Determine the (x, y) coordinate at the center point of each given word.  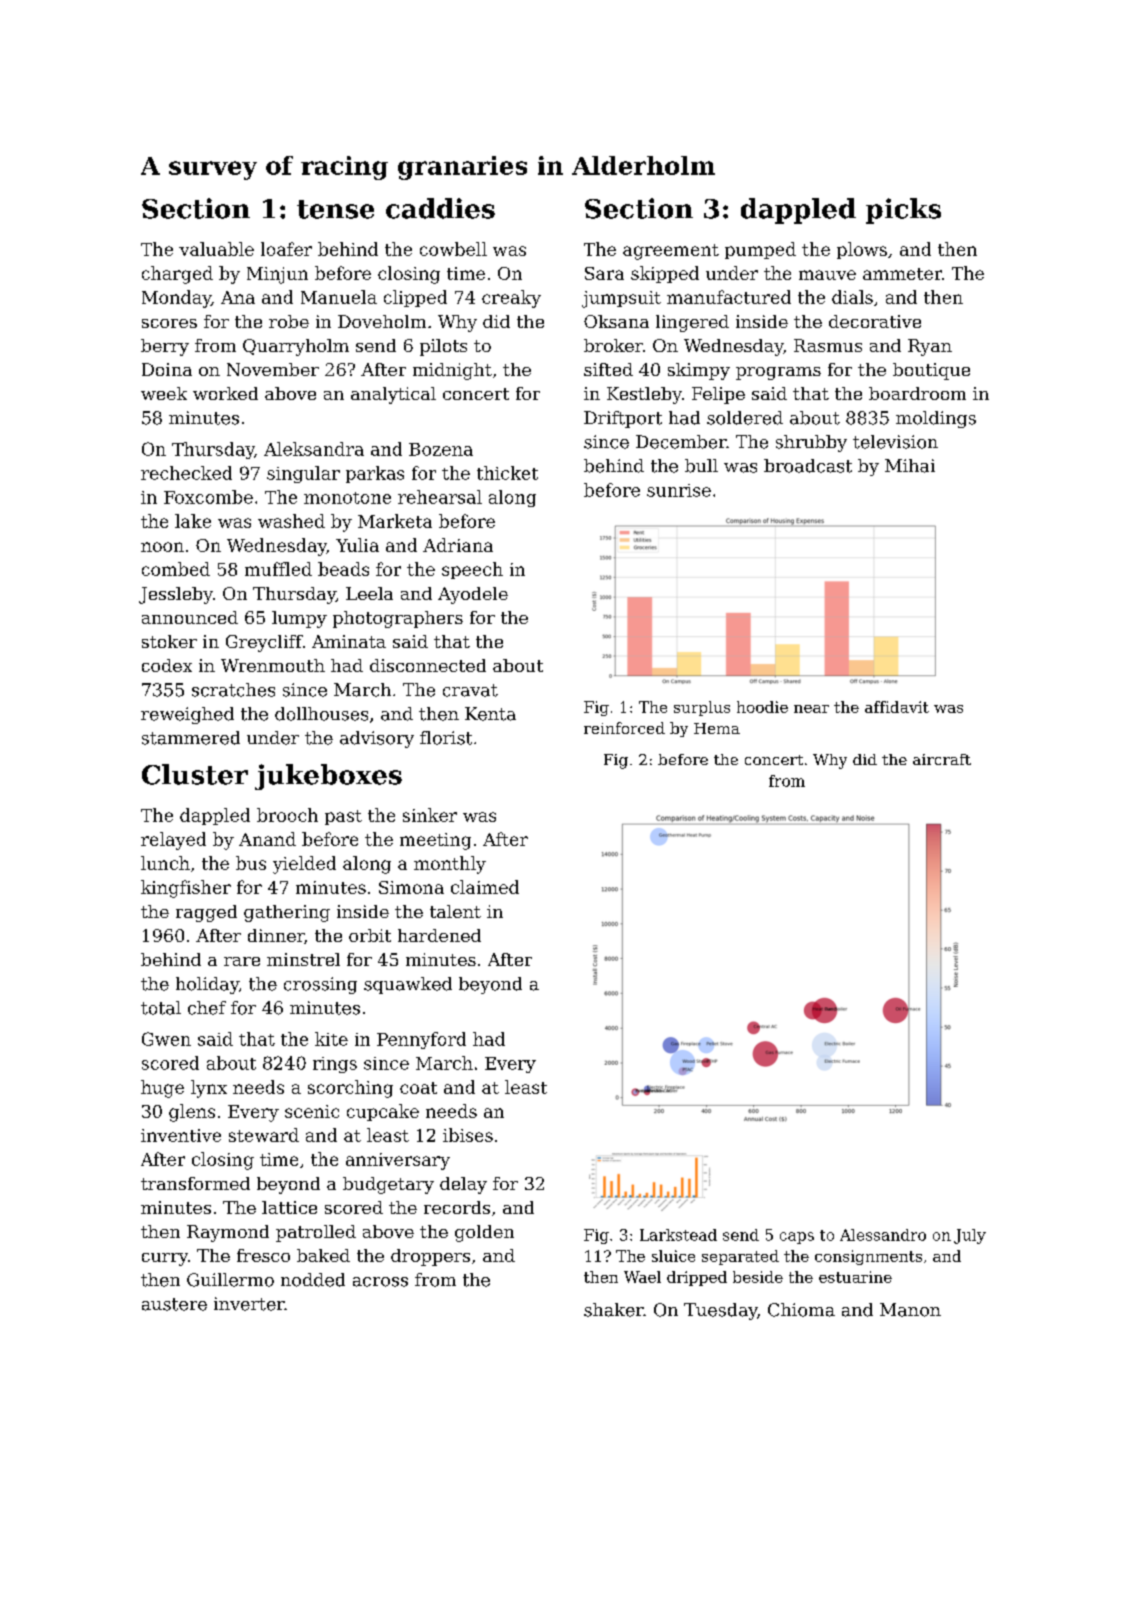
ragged (206, 913)
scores (169, 323)
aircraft (942, 759)
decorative (875, 321)
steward (264, 1135)
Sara (604, 273)
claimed (485, 887)
